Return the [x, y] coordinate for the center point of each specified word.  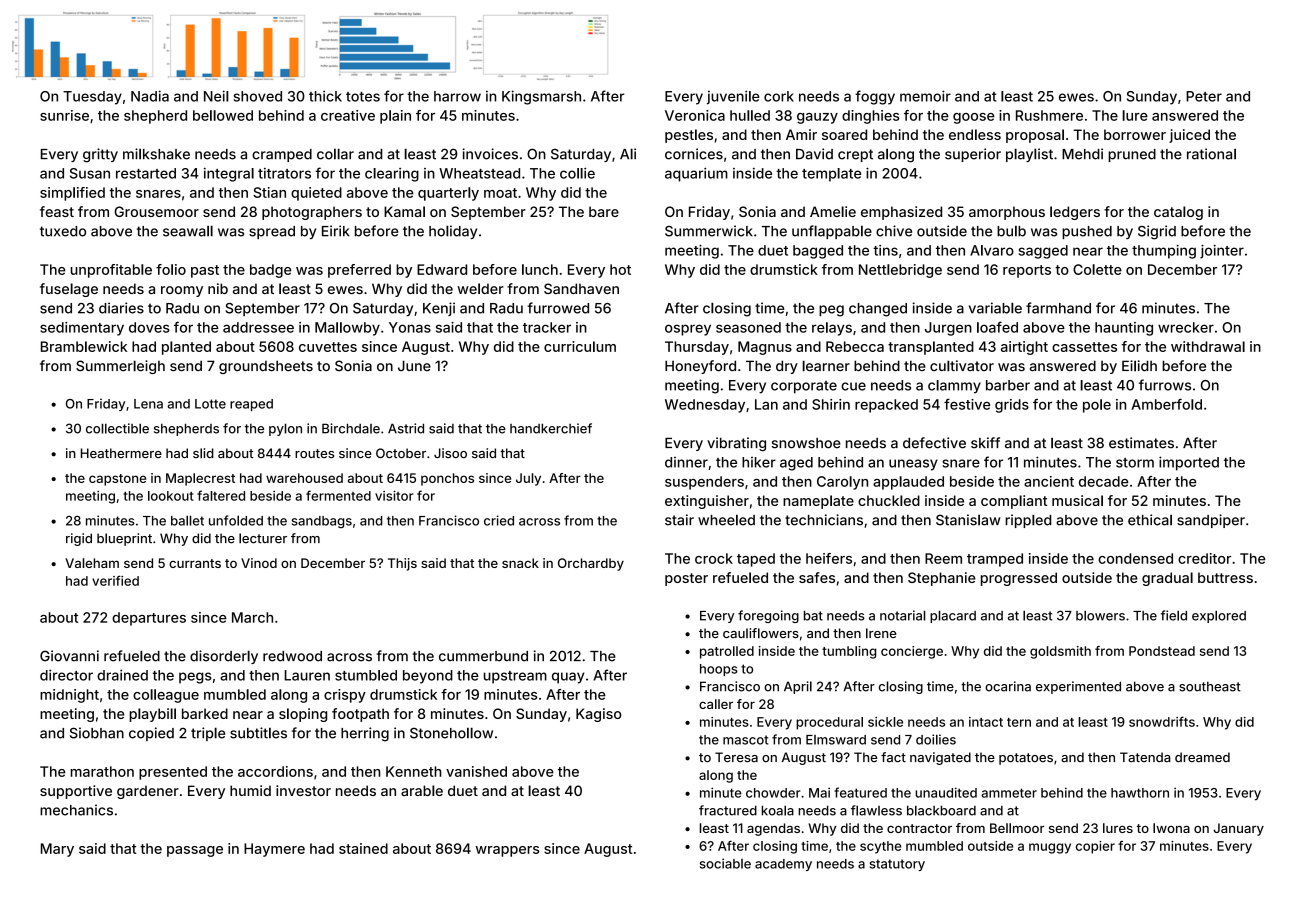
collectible [117, 428]
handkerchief [551, 428]
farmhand [1058, 308]
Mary [57, 850]
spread [272, 232]
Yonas [410, 327]
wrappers [507, 851]
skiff [985, 443]
